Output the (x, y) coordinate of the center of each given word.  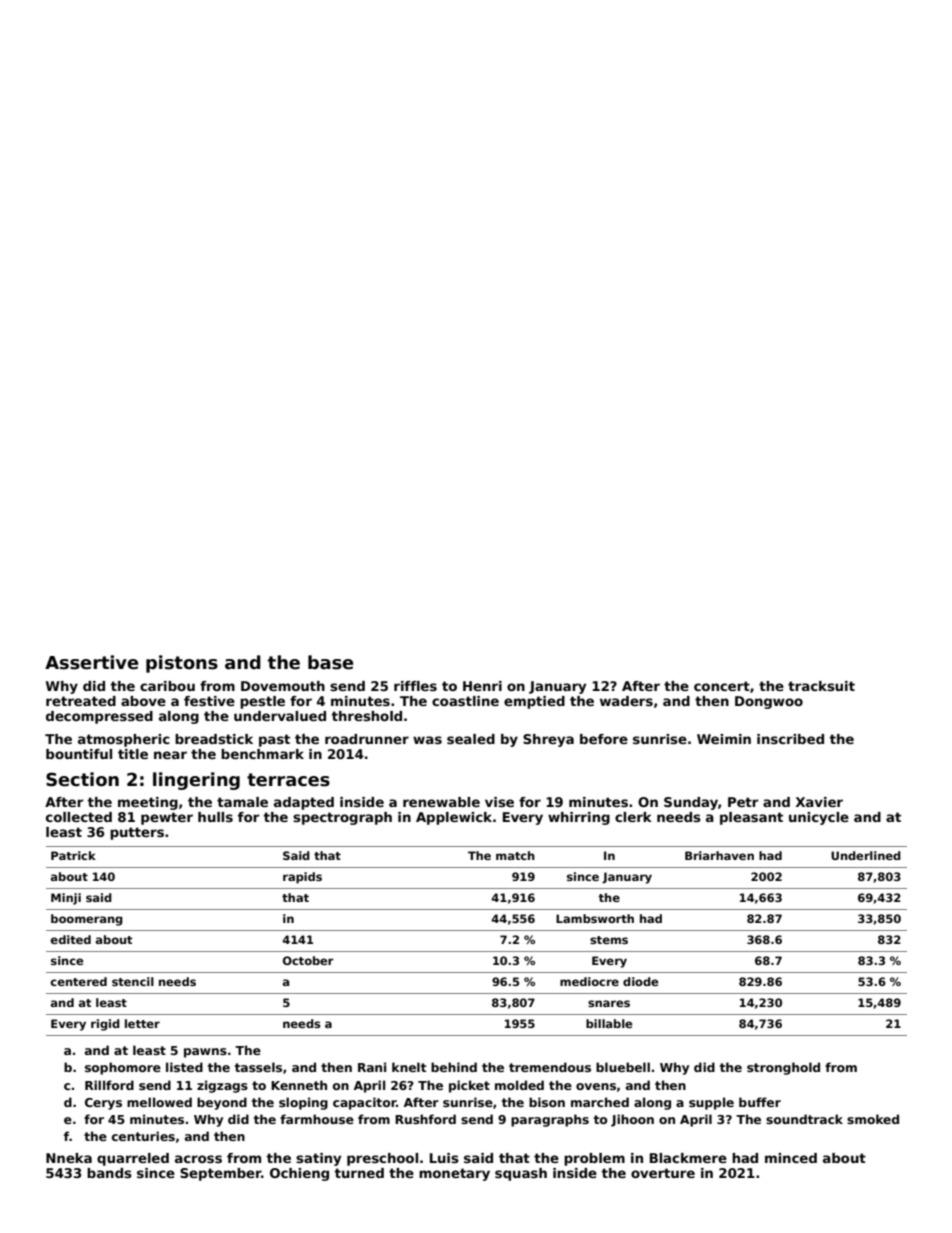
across (198, 1159)
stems (609, 940)
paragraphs (550, 1120)
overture (663, 1173)
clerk (633, 817)
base (330, 662)
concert (722, 686)
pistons (182, 664)
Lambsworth (595, 918)
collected (79, 817)
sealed (471, 739)
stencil (133, 981)
